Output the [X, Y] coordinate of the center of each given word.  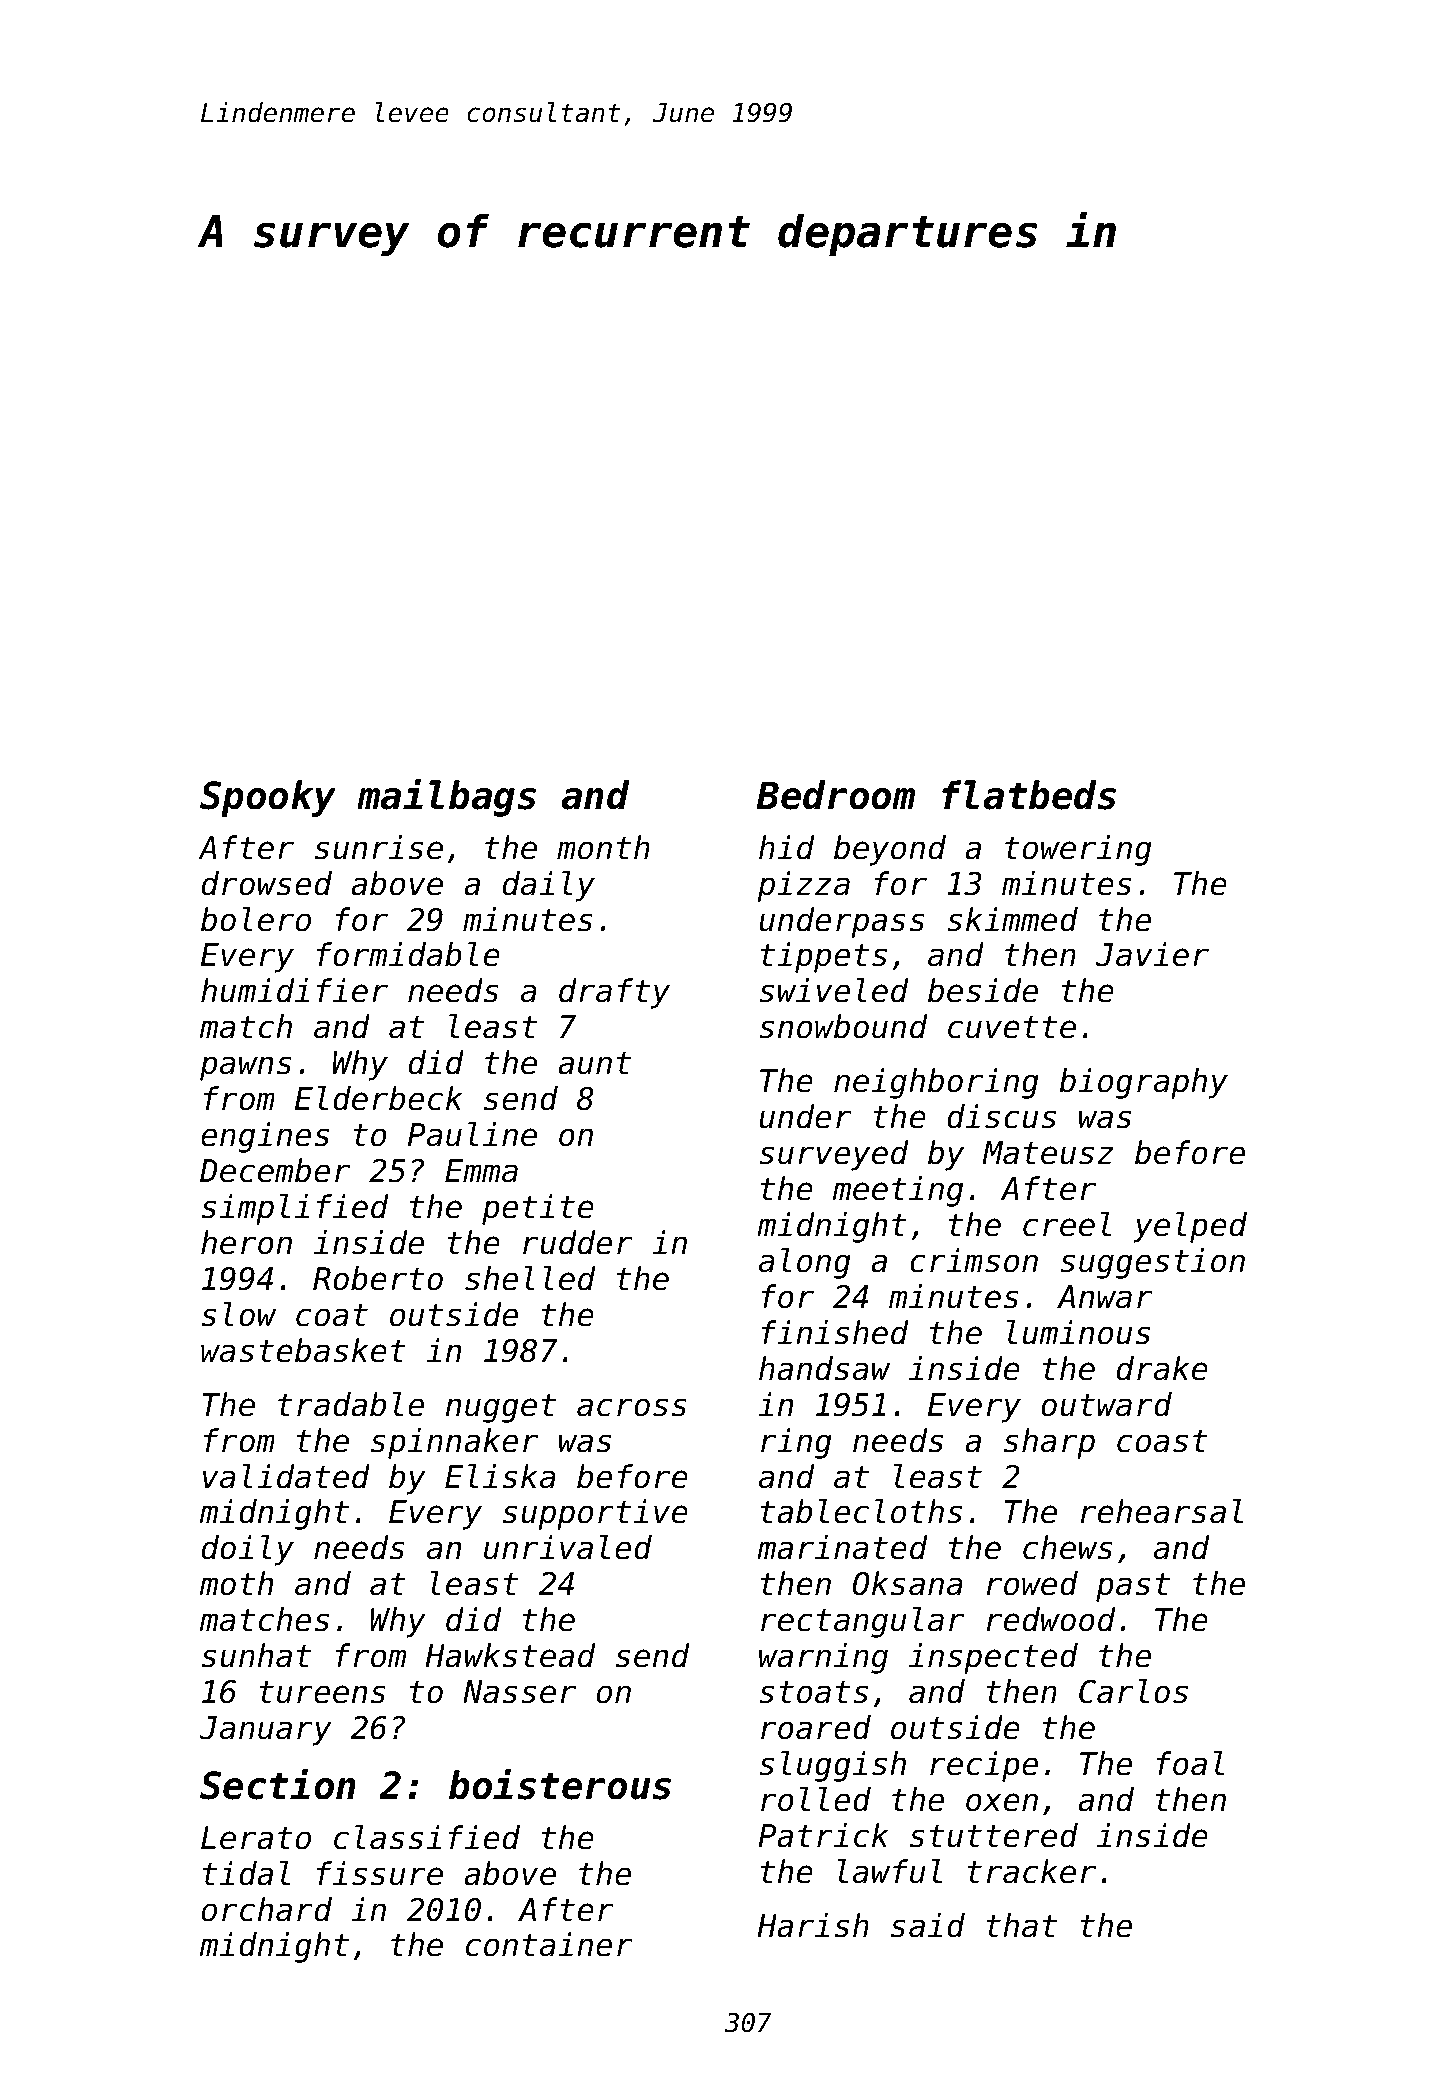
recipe [984, 1766]
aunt [594, 1063]
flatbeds [1029, 795]
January [265, 1731]
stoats [813, 1692]
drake [1162, 1368]
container [549, 1944]
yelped [1190, 1227]
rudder [578, 1242]
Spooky [268, 798]
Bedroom [835, 795]
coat [332, 1315]
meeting [898, 1191]
